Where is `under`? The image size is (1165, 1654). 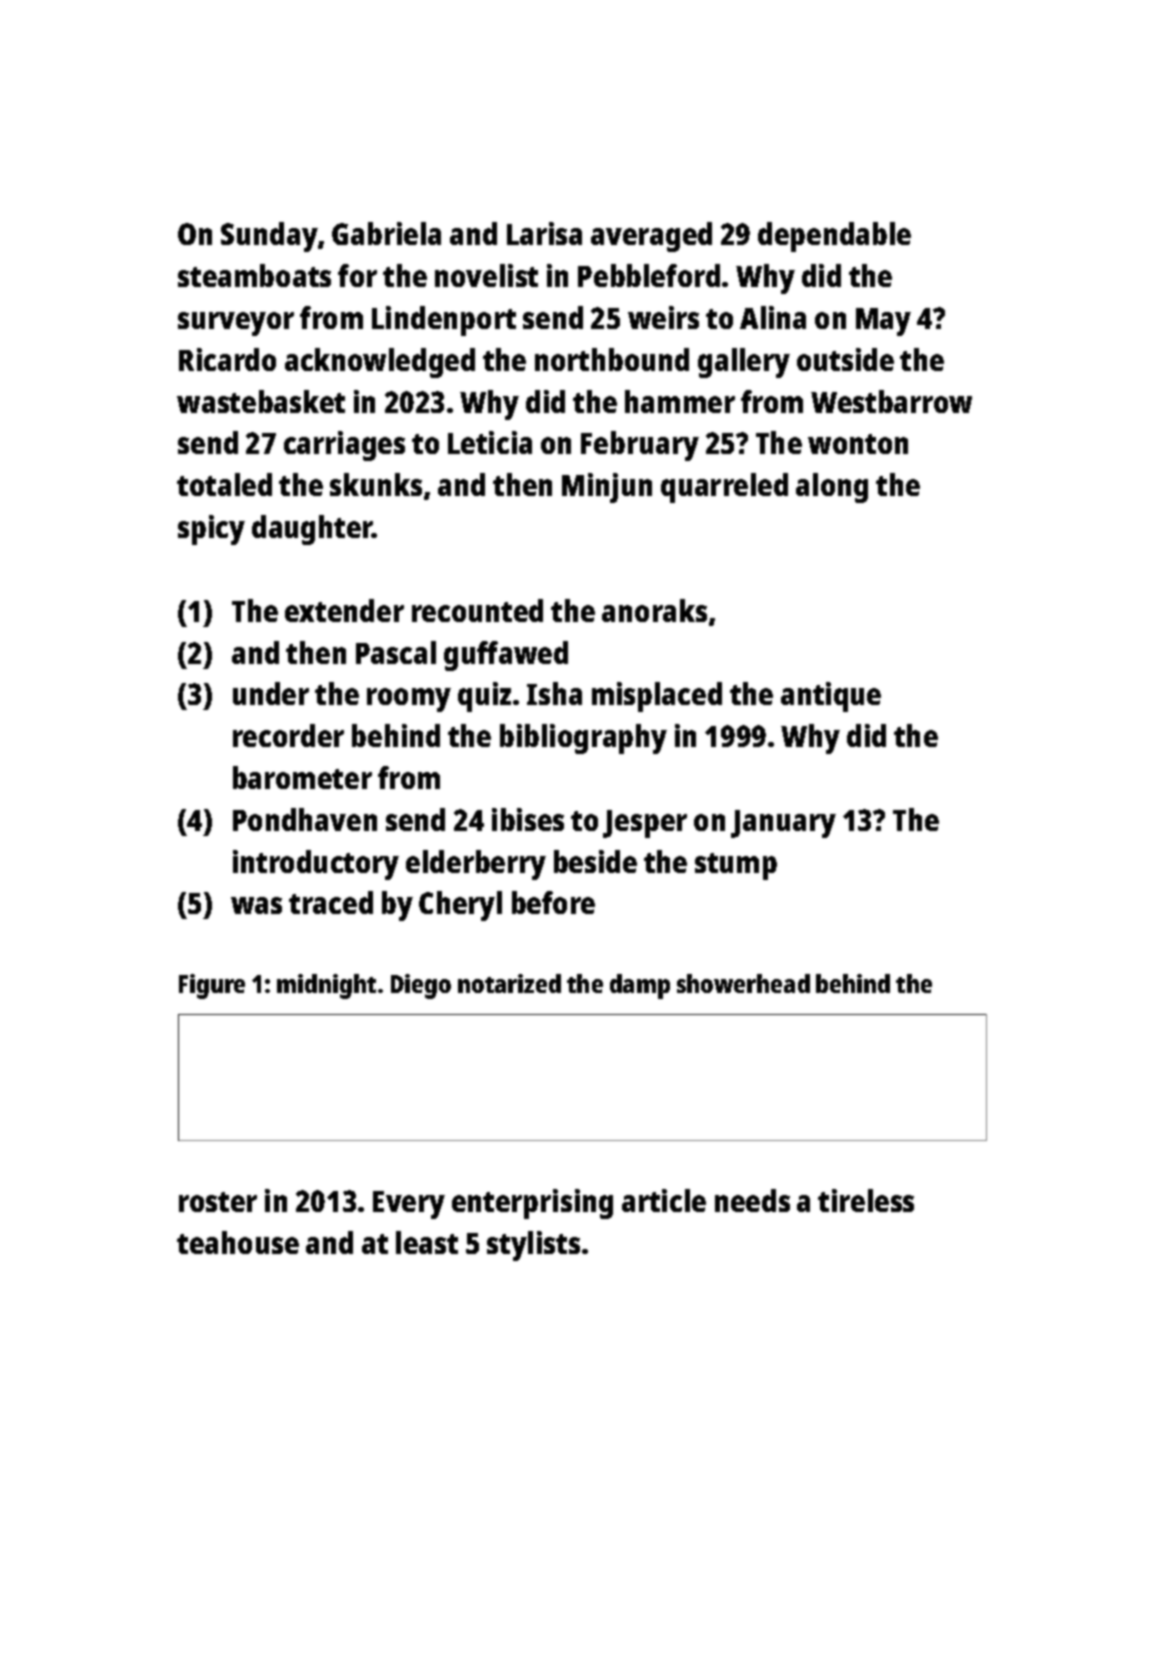
under is located at coordinates (271, 693).
